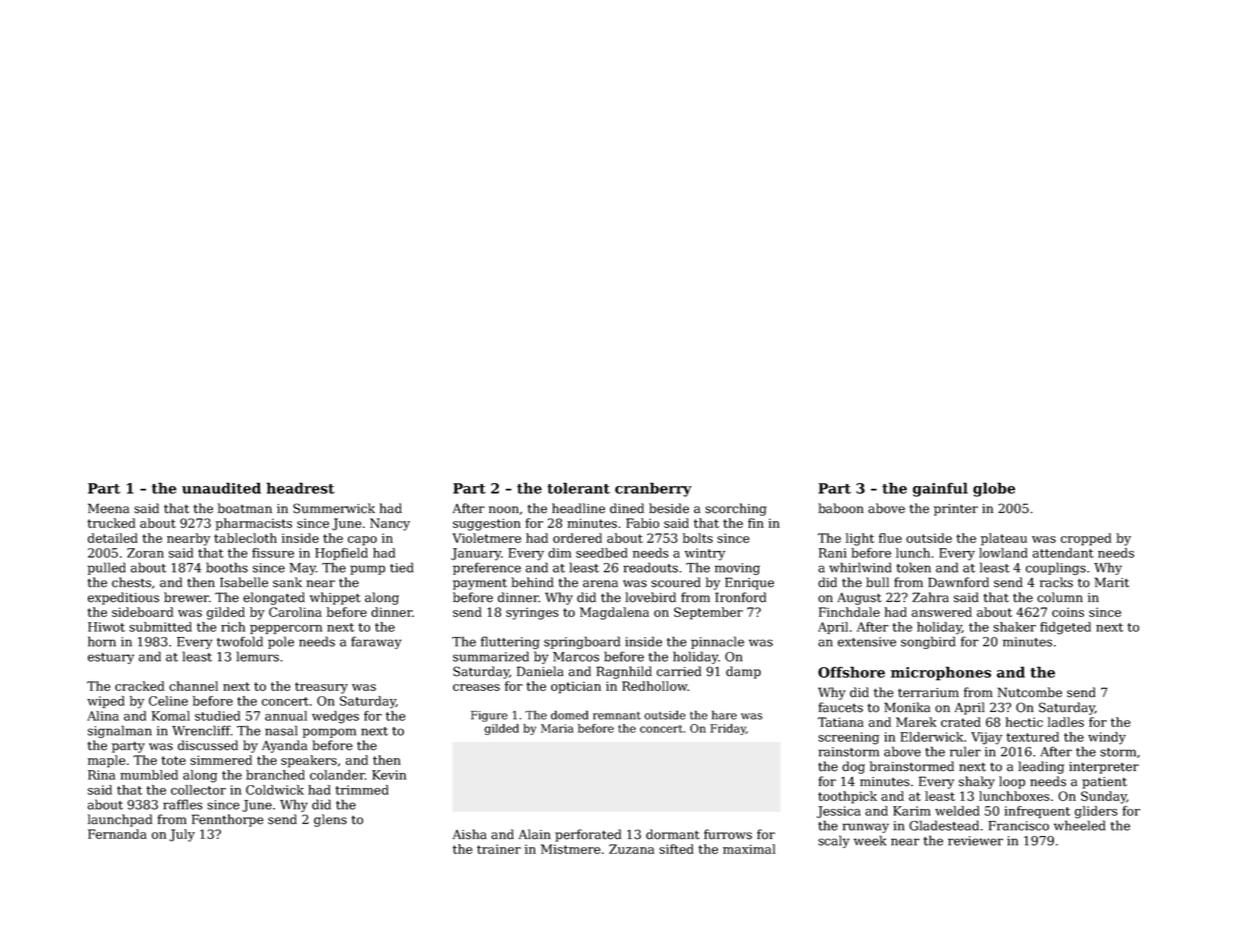 The height and width of the screenshot is (952, 1233). I want to click on detailed, so click(113, 538).
